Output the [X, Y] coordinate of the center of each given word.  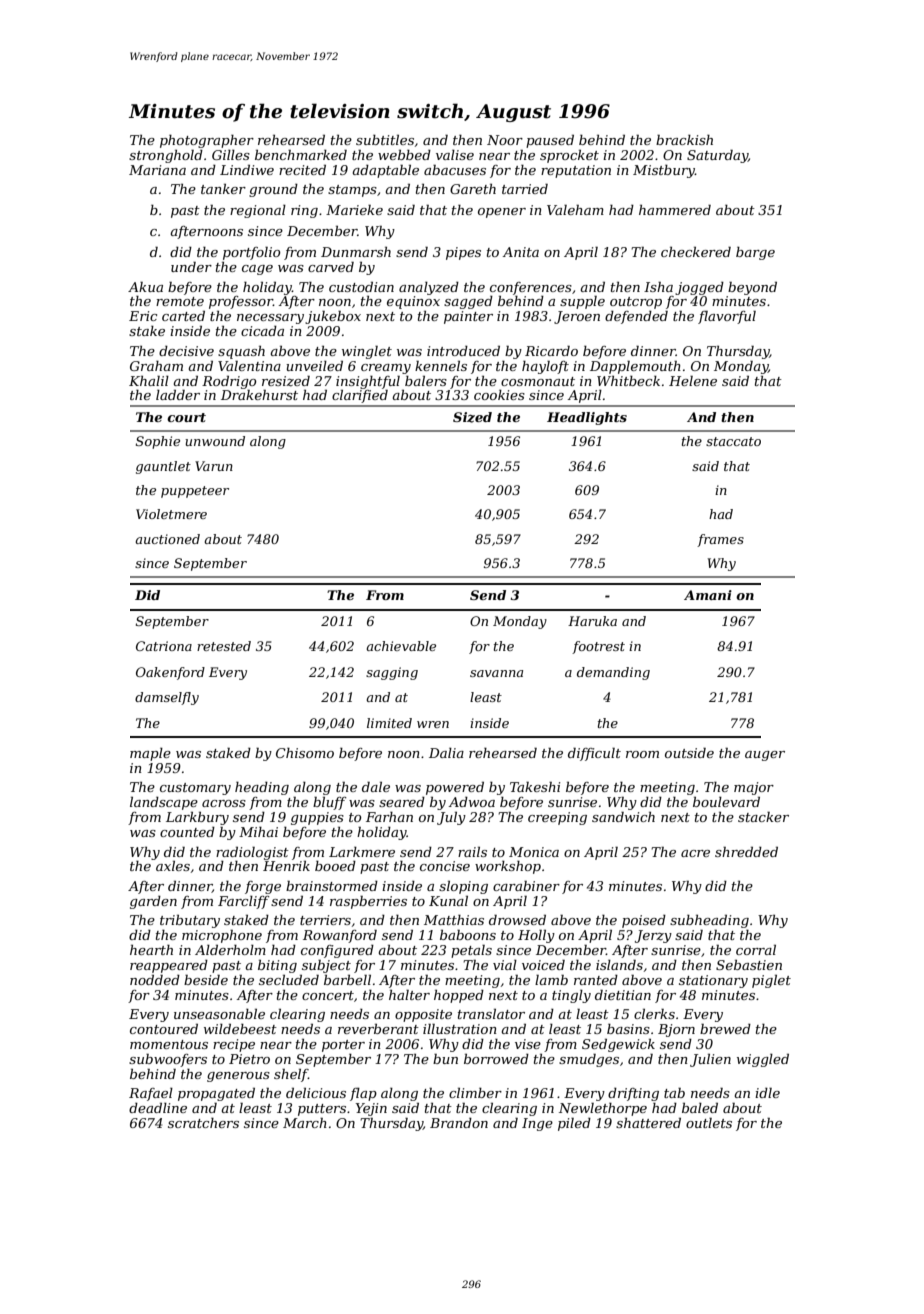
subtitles [385, 140]
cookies [499, 395]
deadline [158, 1108]
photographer [207, 141]
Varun [214, 466]
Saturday [717, 156]
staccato [733, 441]
